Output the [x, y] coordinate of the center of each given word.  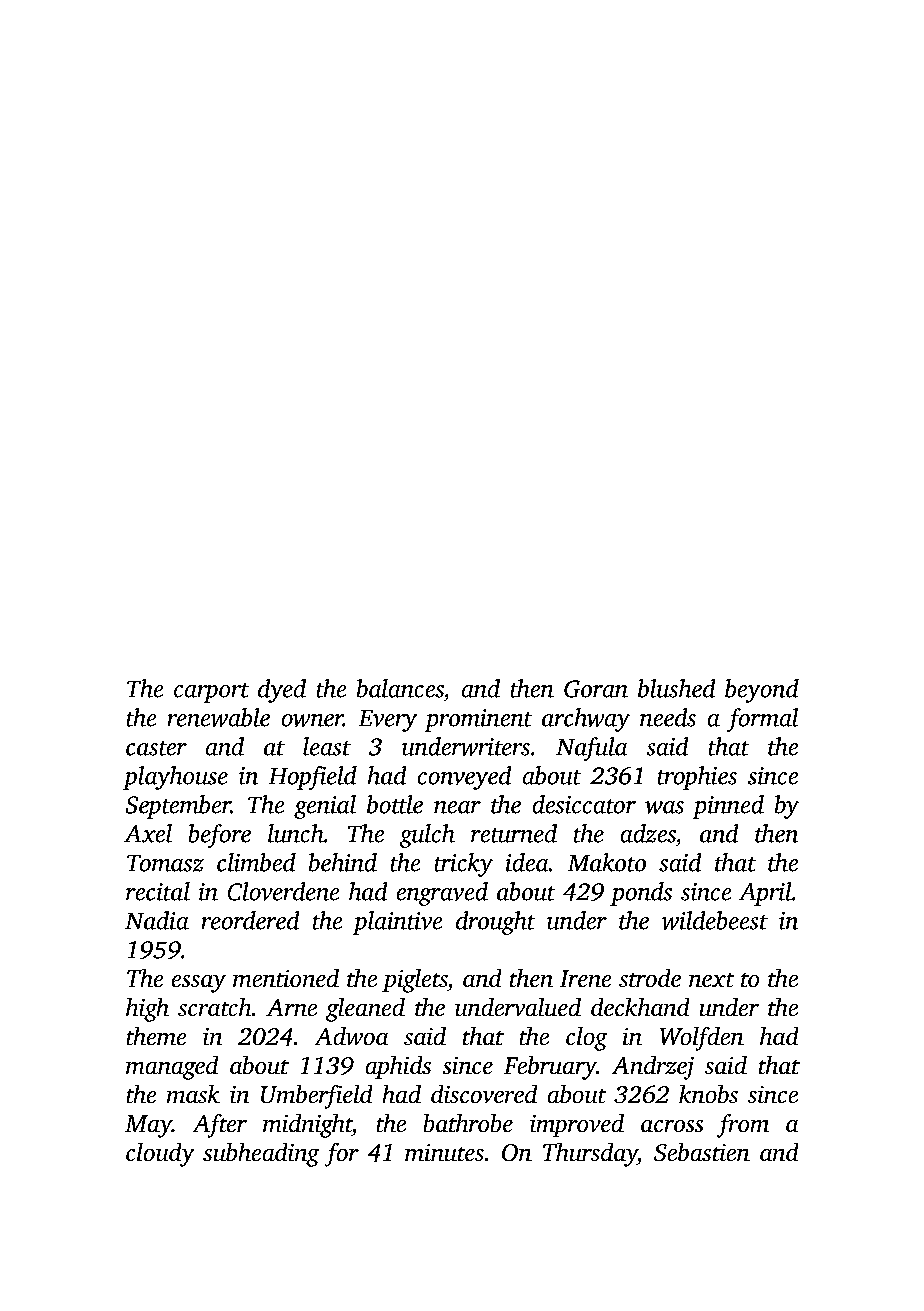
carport [211, 693]
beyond [762, 691]
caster [156, 748]
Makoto [607, 862]
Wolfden [702, 1039]
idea [527, 862]
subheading [261, 1155]
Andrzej [653, 1068]
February [550, 1068]
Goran [596, 689]
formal [762, 720]
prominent [478, 720]
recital [158, 891]
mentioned [286, 978]
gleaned [365, 1010]
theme [156, 1036]
